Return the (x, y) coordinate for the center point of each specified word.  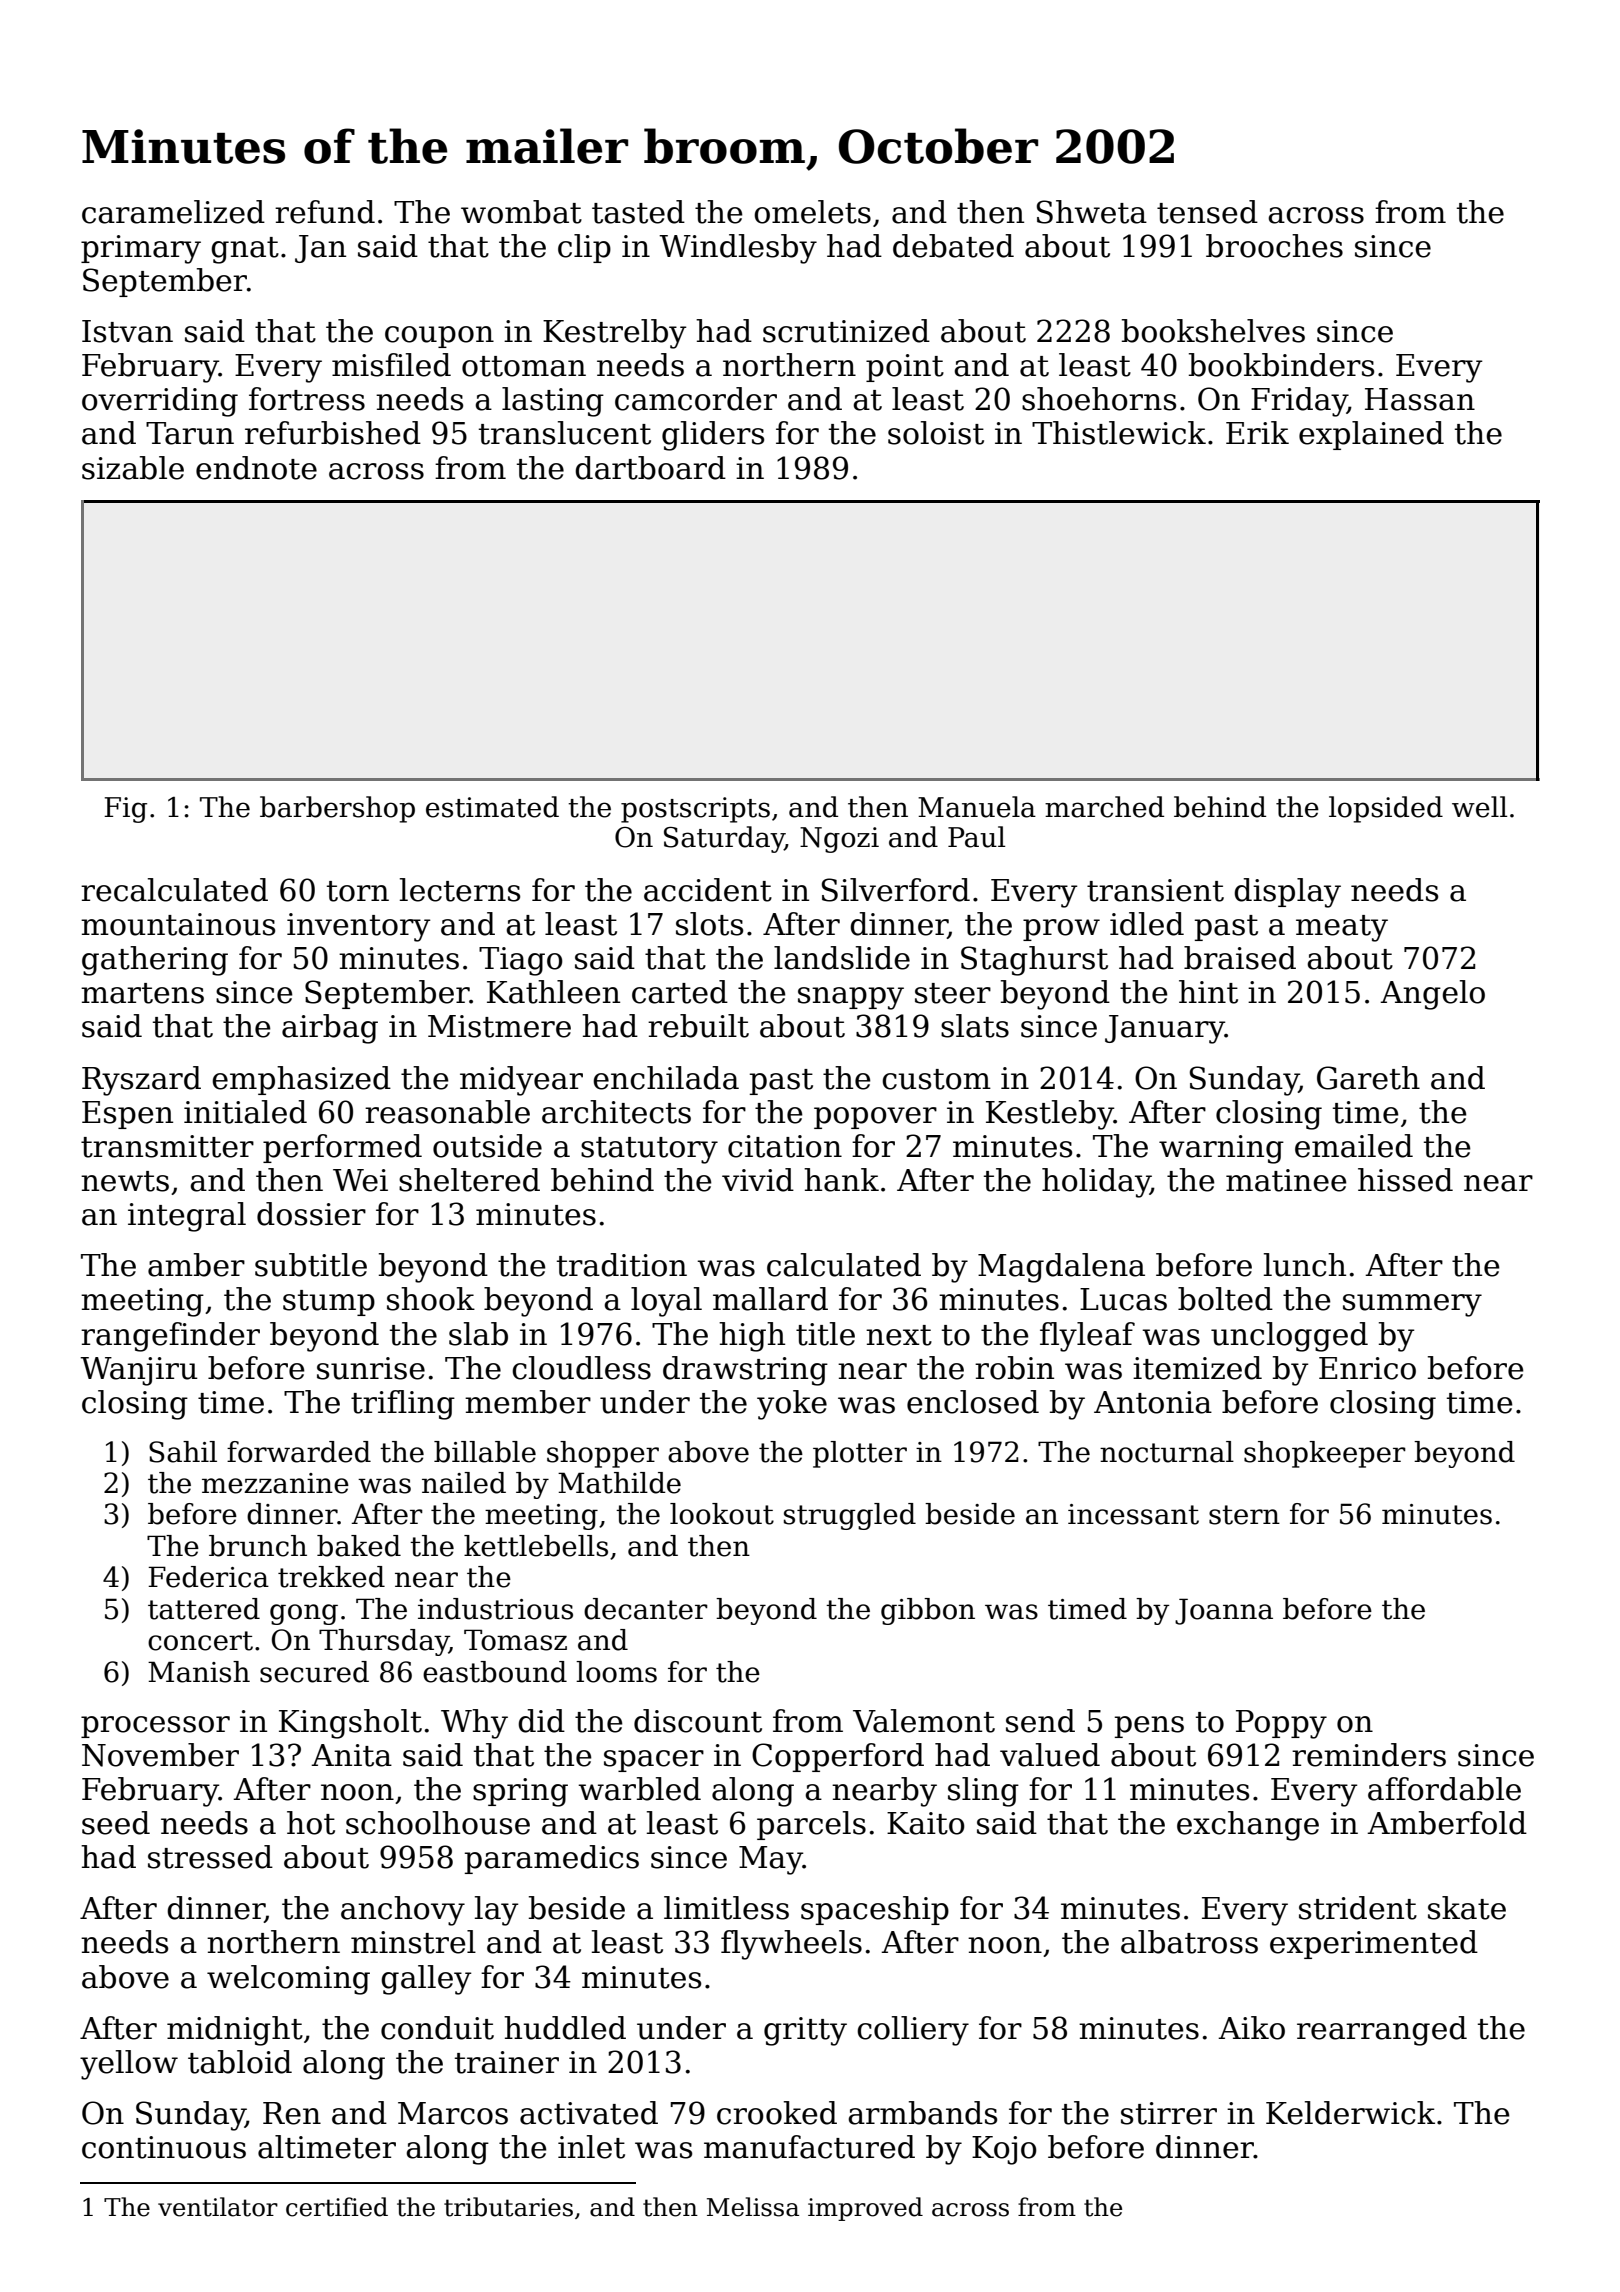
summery (1412, 1305)
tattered (204, 1609)
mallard (770, 1299)
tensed (1207, 212)
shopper (603, 1454)
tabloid (240, 2062)
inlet (591, 2147)
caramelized (173, 212)
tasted (638, 212)
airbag (330, 1029)
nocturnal (1167, 1452)
